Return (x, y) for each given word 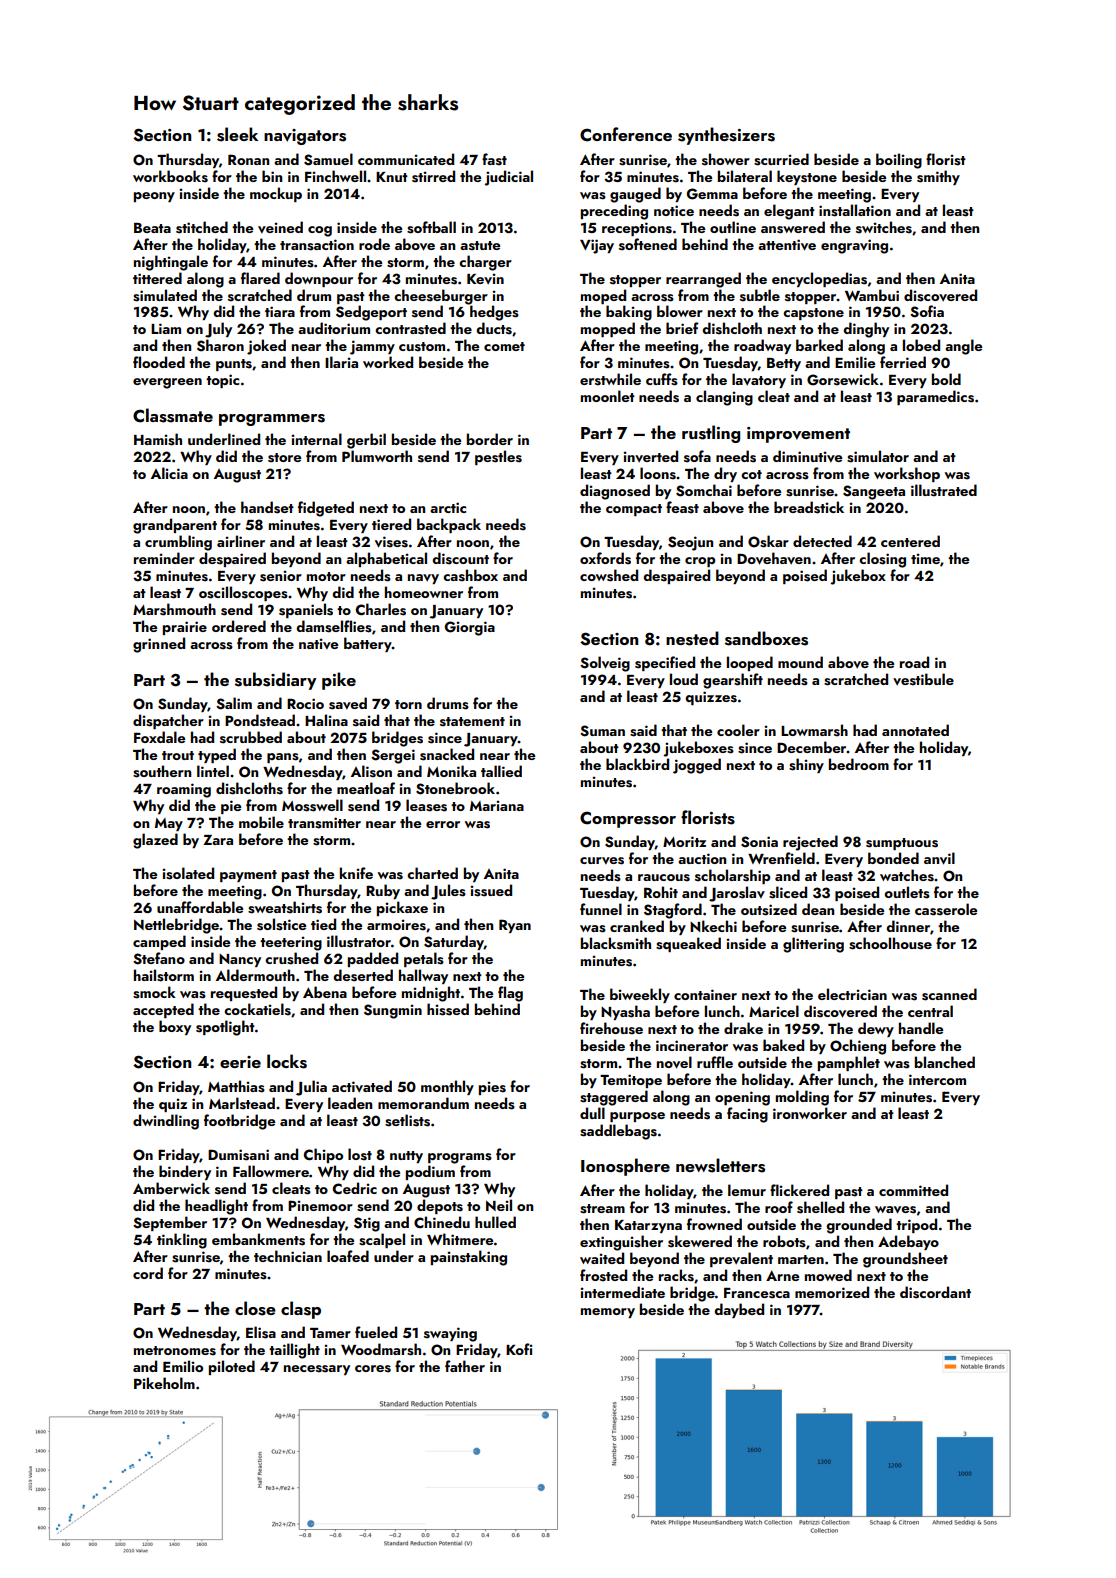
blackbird (637, 764)
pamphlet (849, 1063)
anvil (939, 858)
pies (492, 1088)
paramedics (935, 397)
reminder (164, 558)
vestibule (923, 679)
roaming (184, 790)
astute (480, 246)
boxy (175, 1027)
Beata (152, 228)
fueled (376, 1332)
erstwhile (610, 379)
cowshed (609, 575)
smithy (938, 177)
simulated (165, 295)
